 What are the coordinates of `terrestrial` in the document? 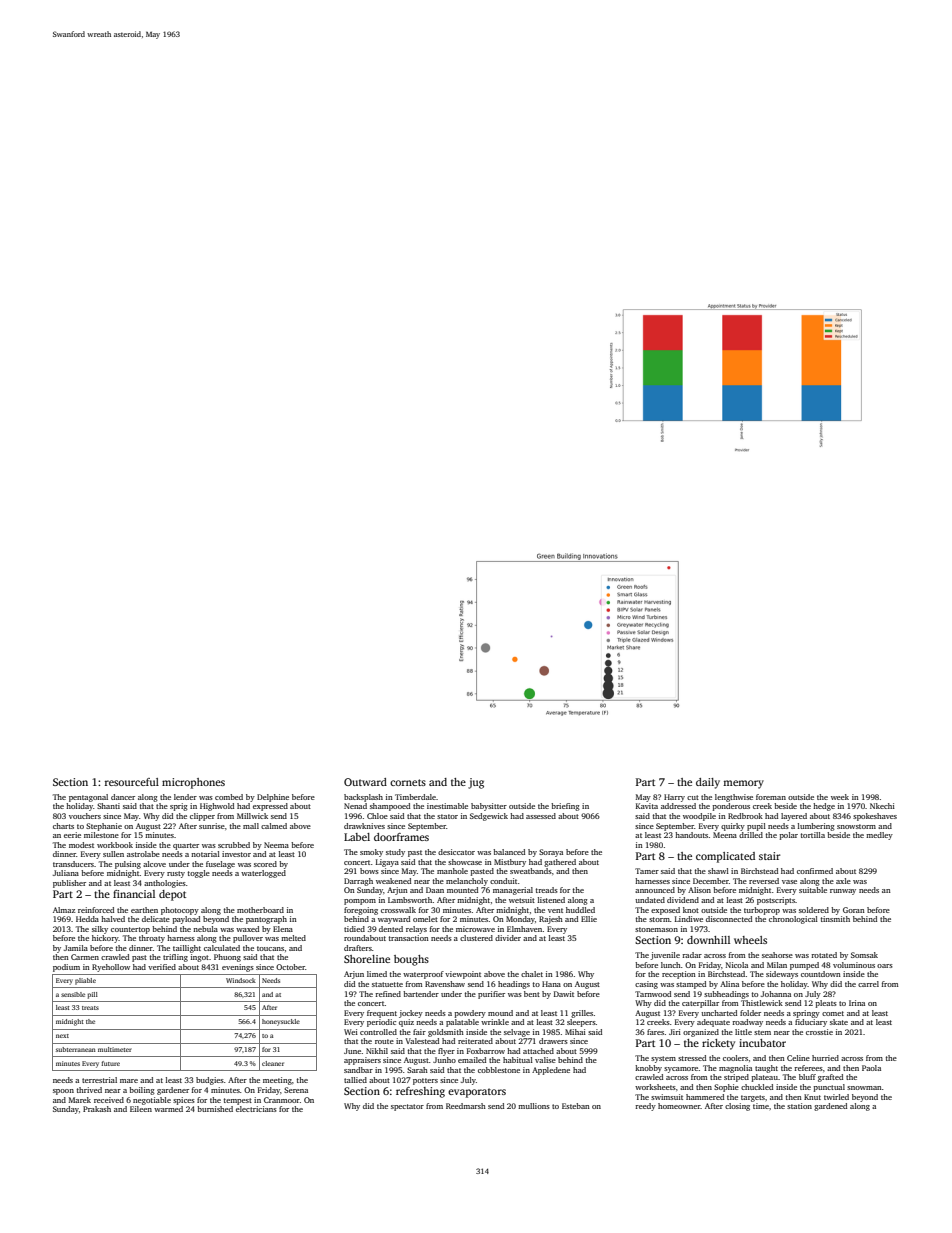 It's located at (99, 1080).
